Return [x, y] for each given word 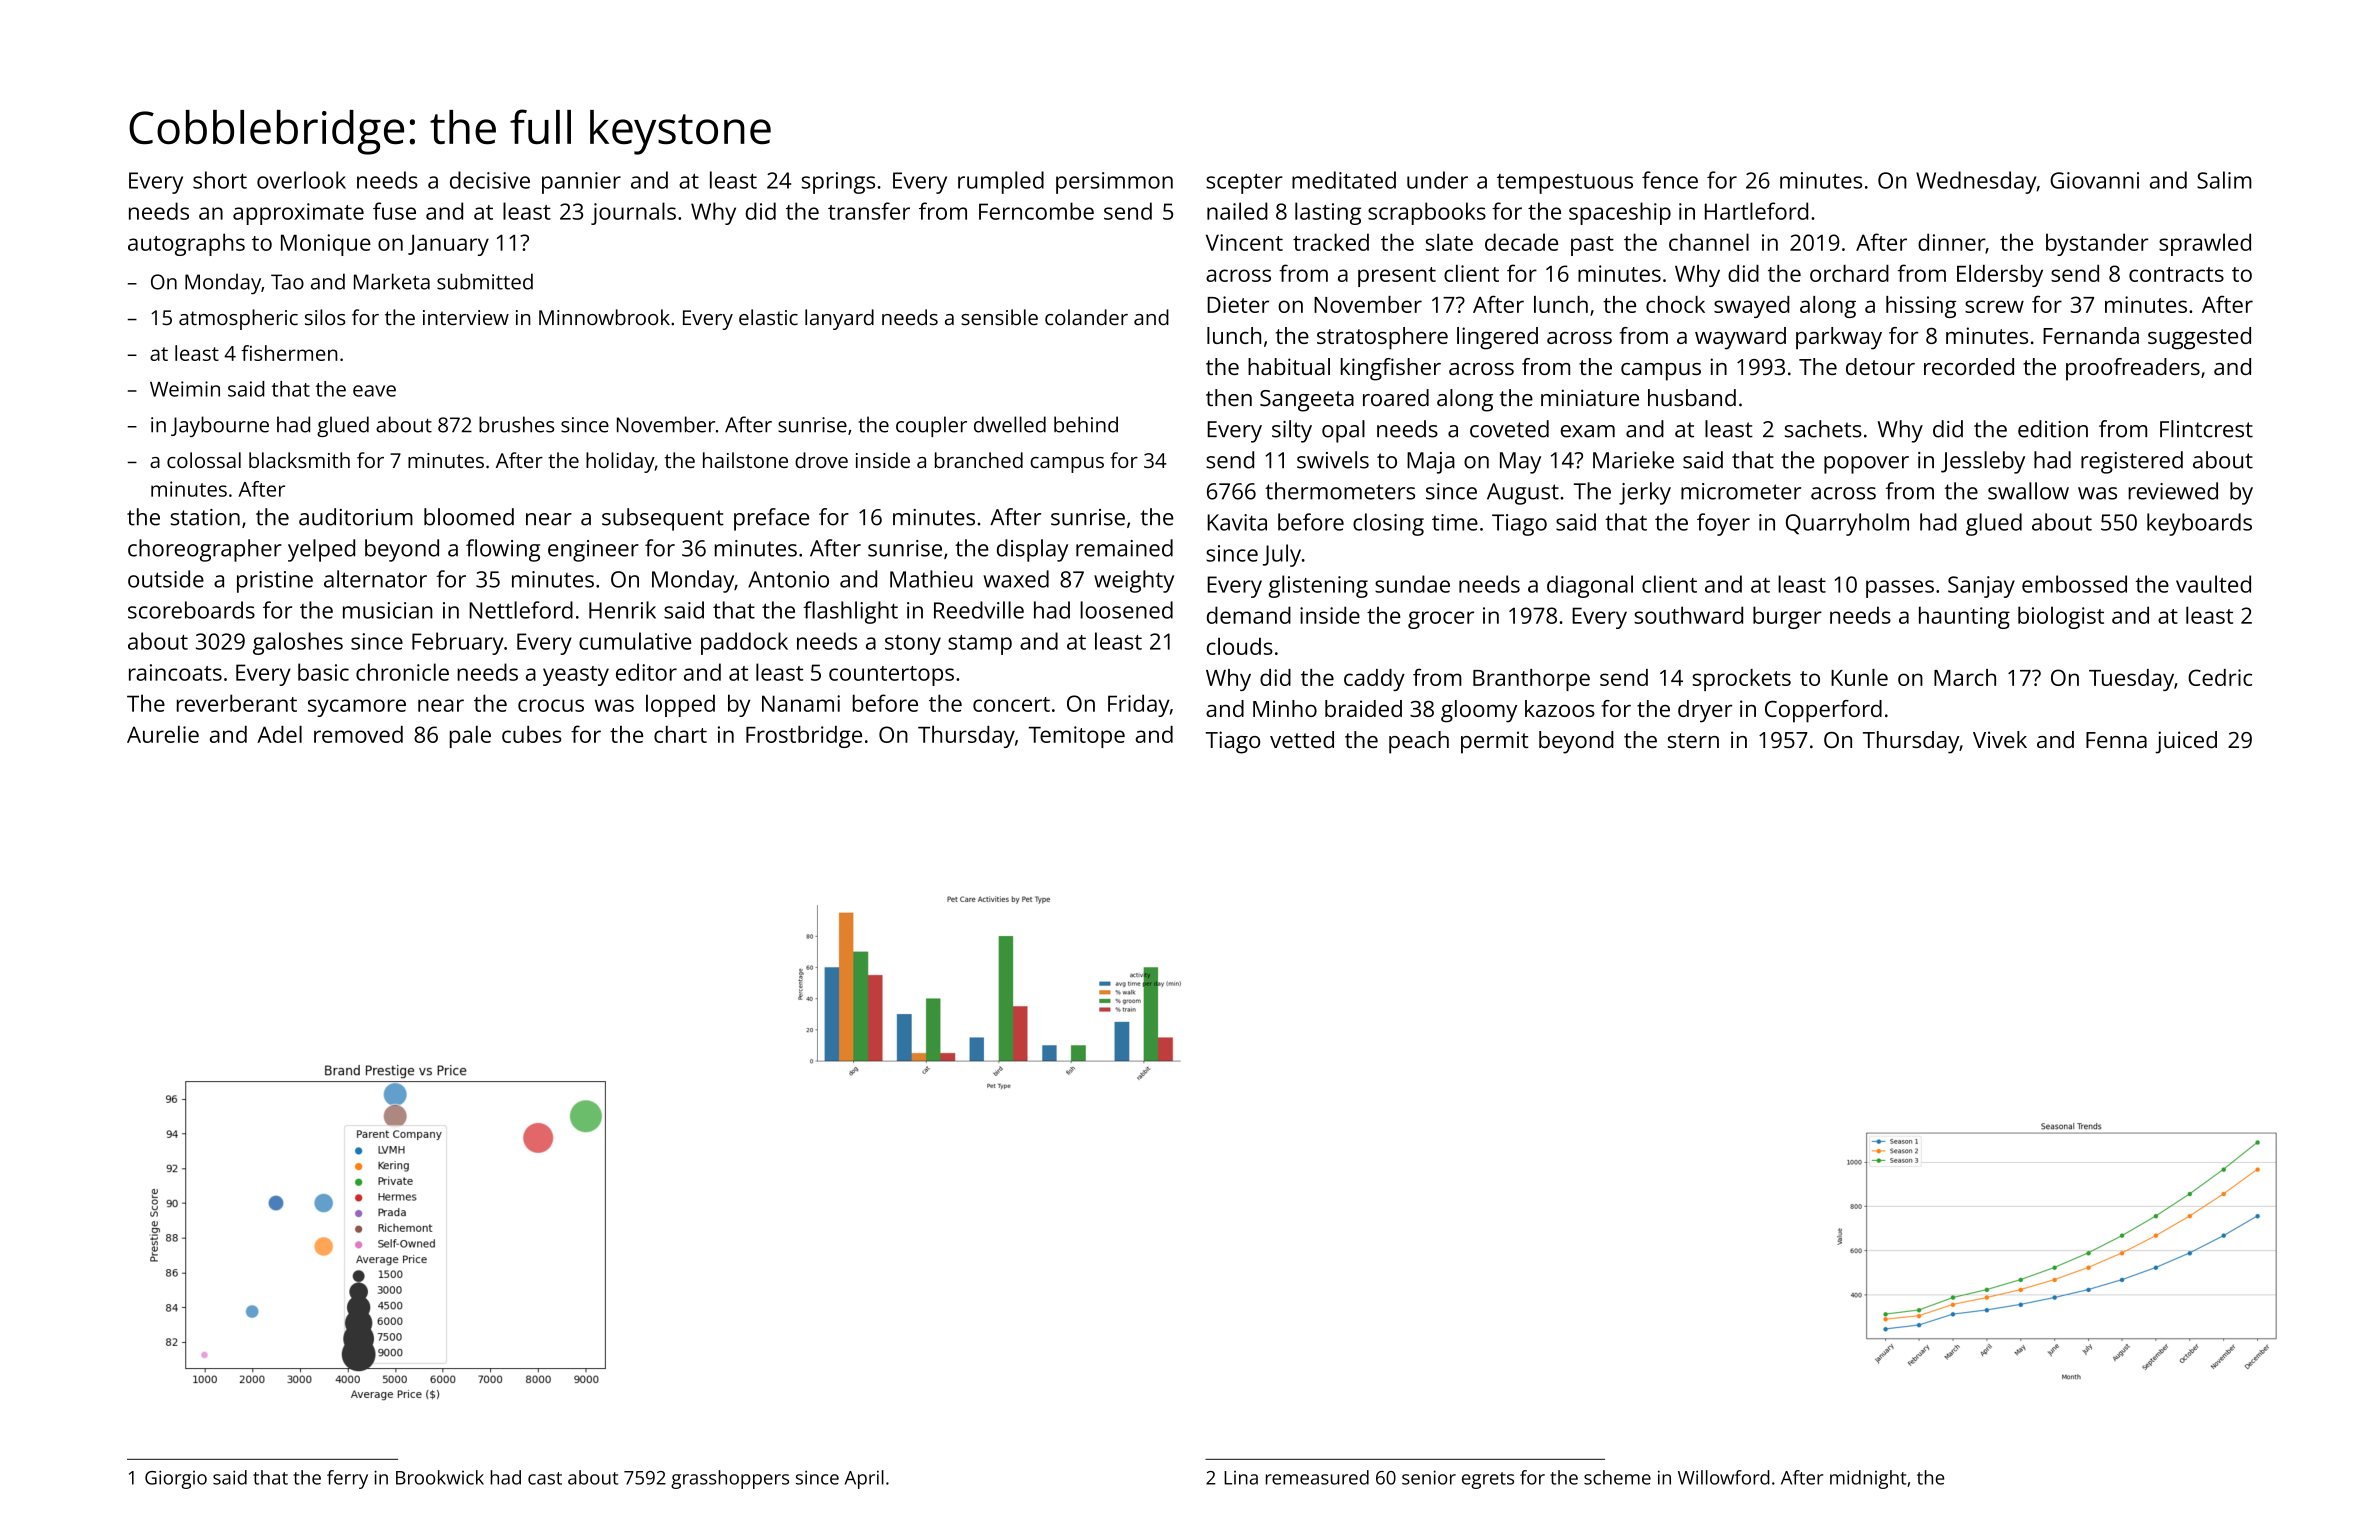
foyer [1723, 524]
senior [1429, 1477]
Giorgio [176, 1479]
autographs [186, 244]
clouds [1240, 646]
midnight [1868, 1479]
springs [838, 183]
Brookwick [440, 1477]
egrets [1488, 1480]
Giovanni [2094, 180]
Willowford [1724, 1477]
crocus [551, 705]
